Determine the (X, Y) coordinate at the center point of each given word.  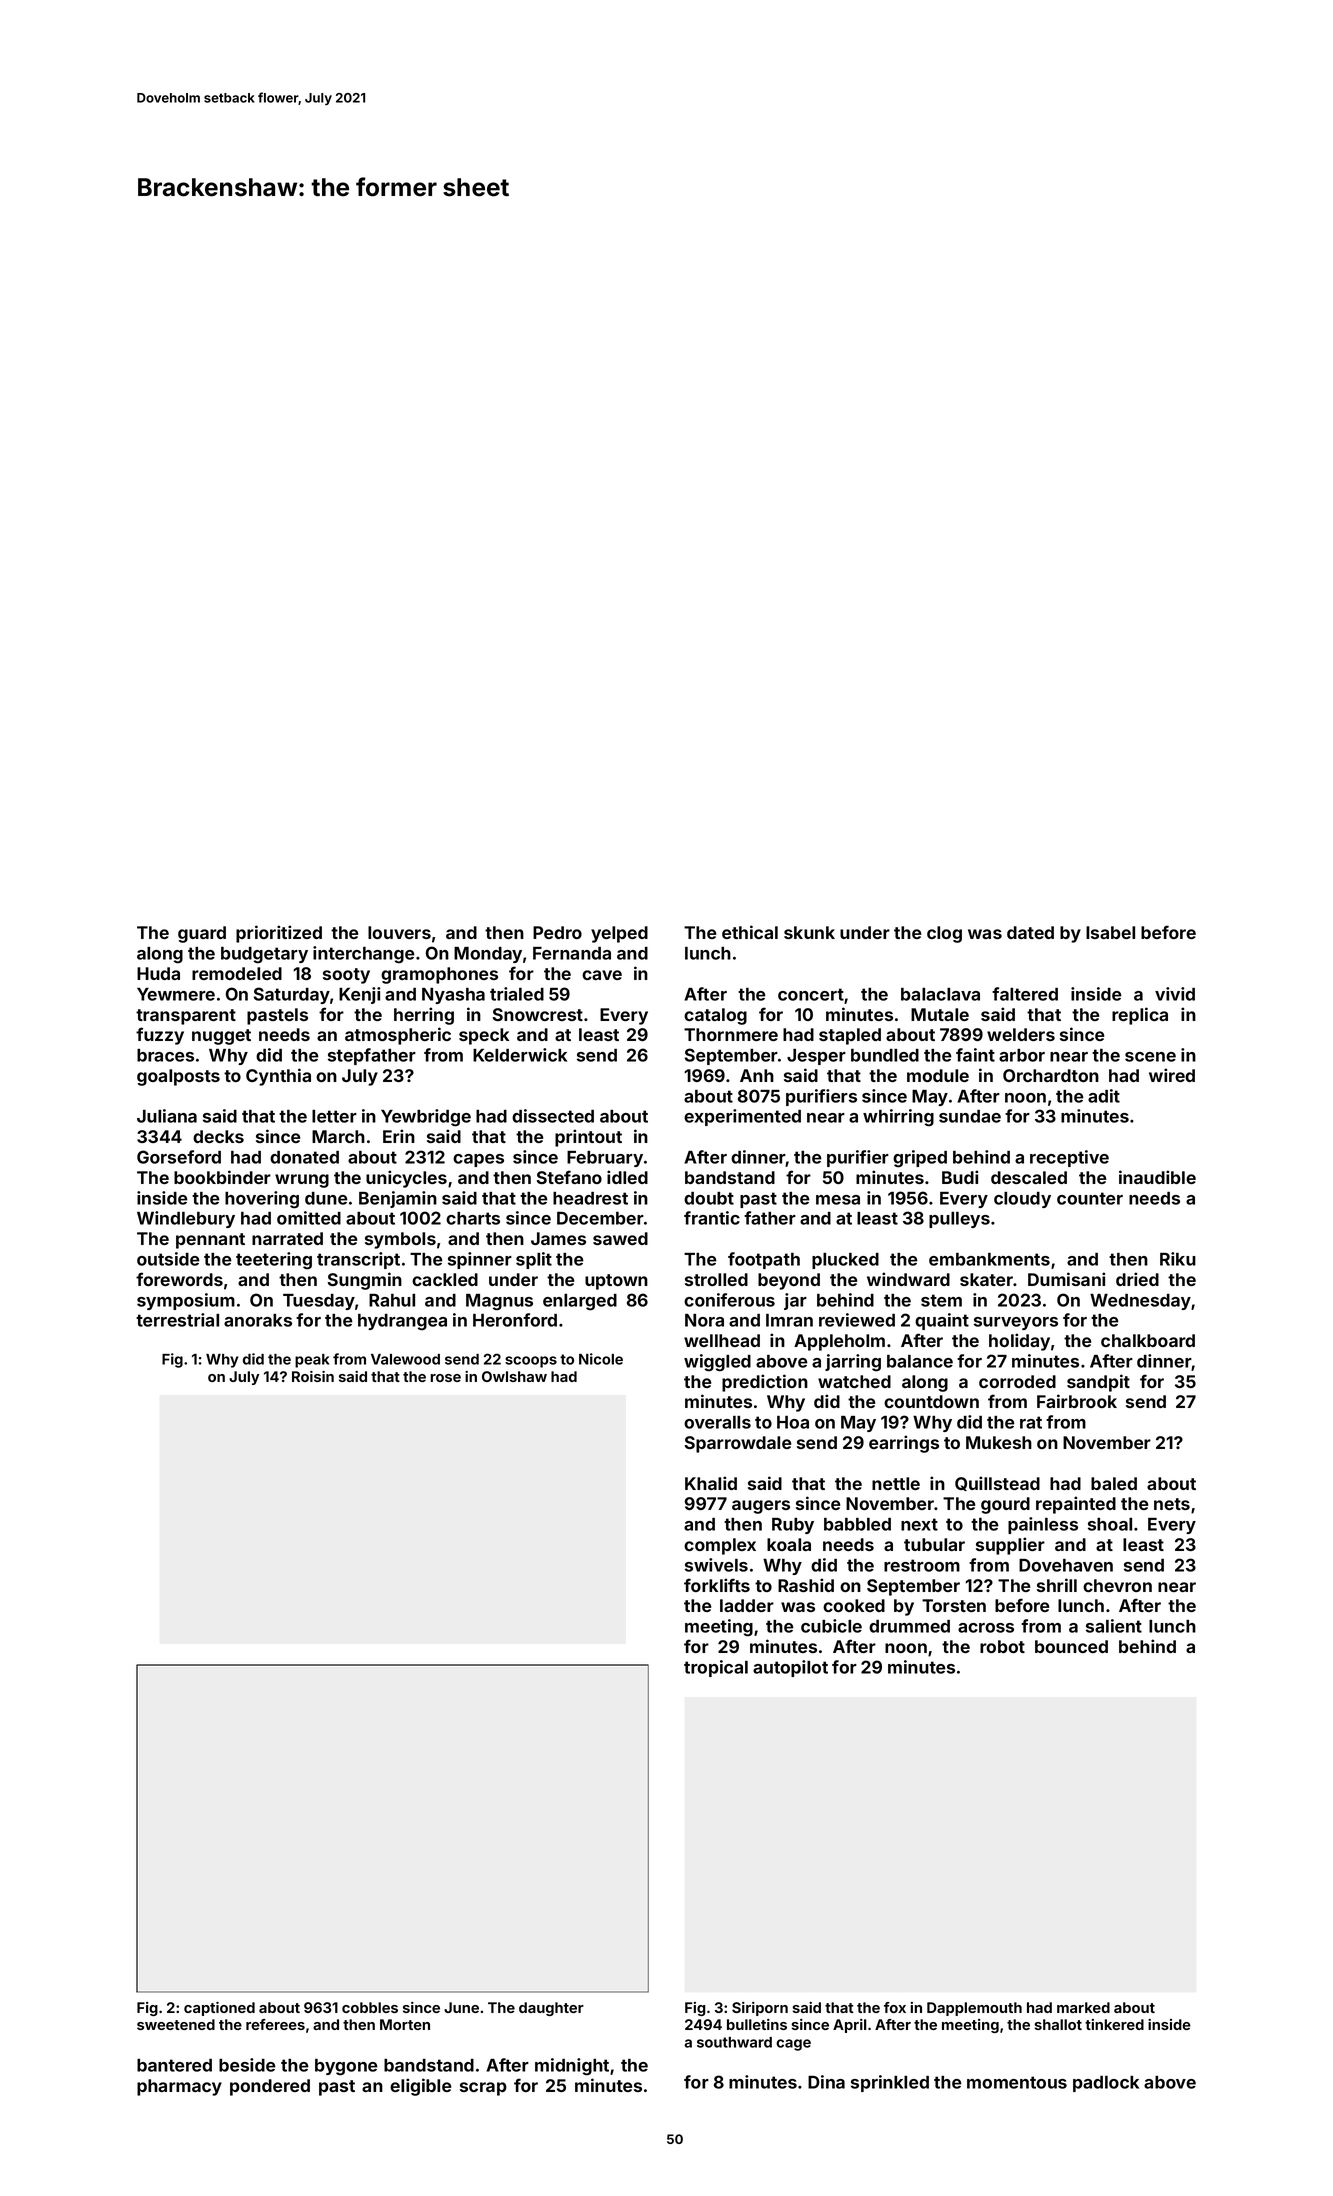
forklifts (717, 1585)
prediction (765, 1383)
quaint (942, 1321)
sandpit (1098, 1383)
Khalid (711, 1483)
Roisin (313, 1376)
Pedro (557, 932)
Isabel (1110, 932)
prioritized (279, 934)
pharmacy (179, 2087)
